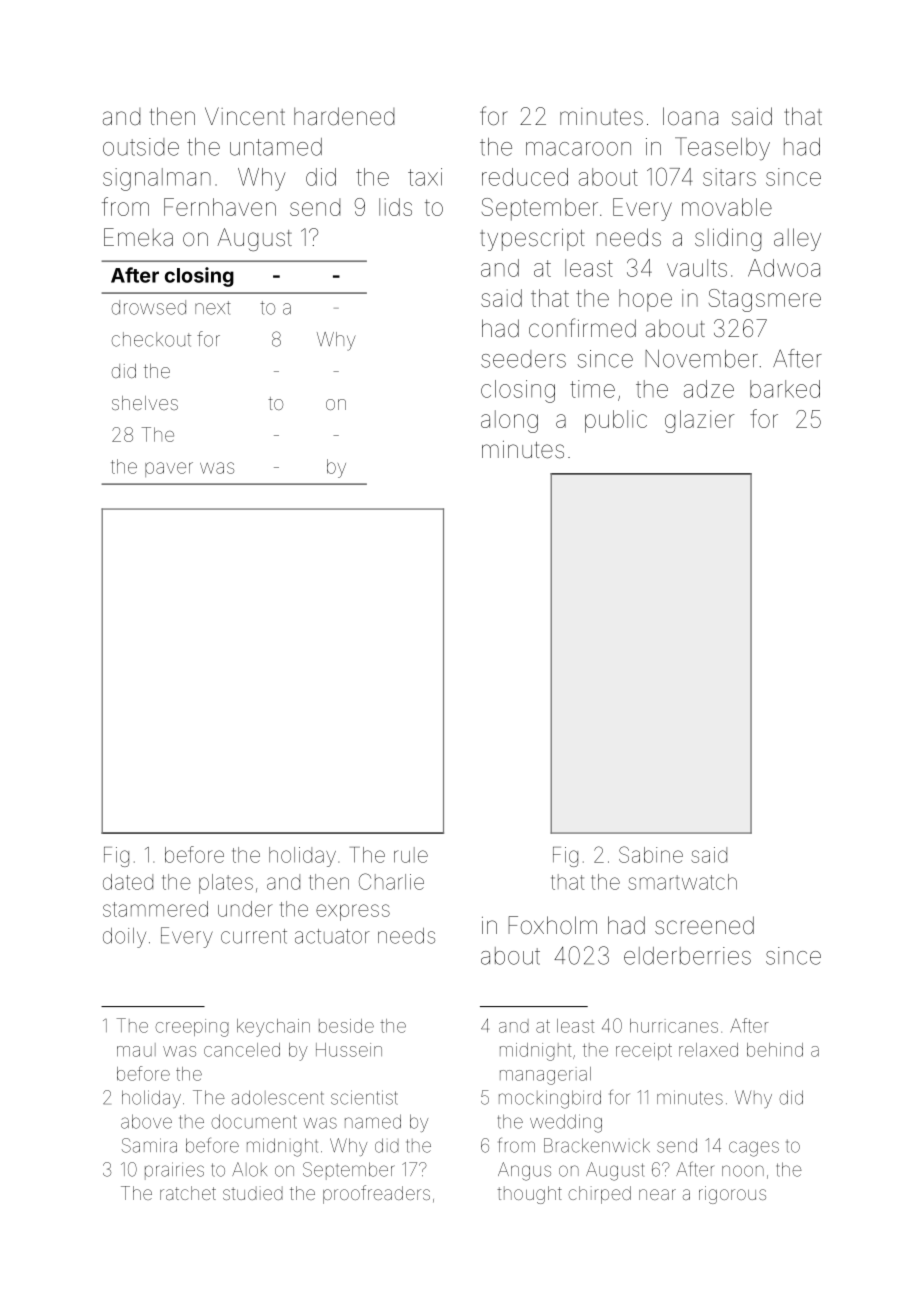  What do you see at coordinates (690, 116) in the image?
I see `Ioana` at bounding box center [690, 116].
